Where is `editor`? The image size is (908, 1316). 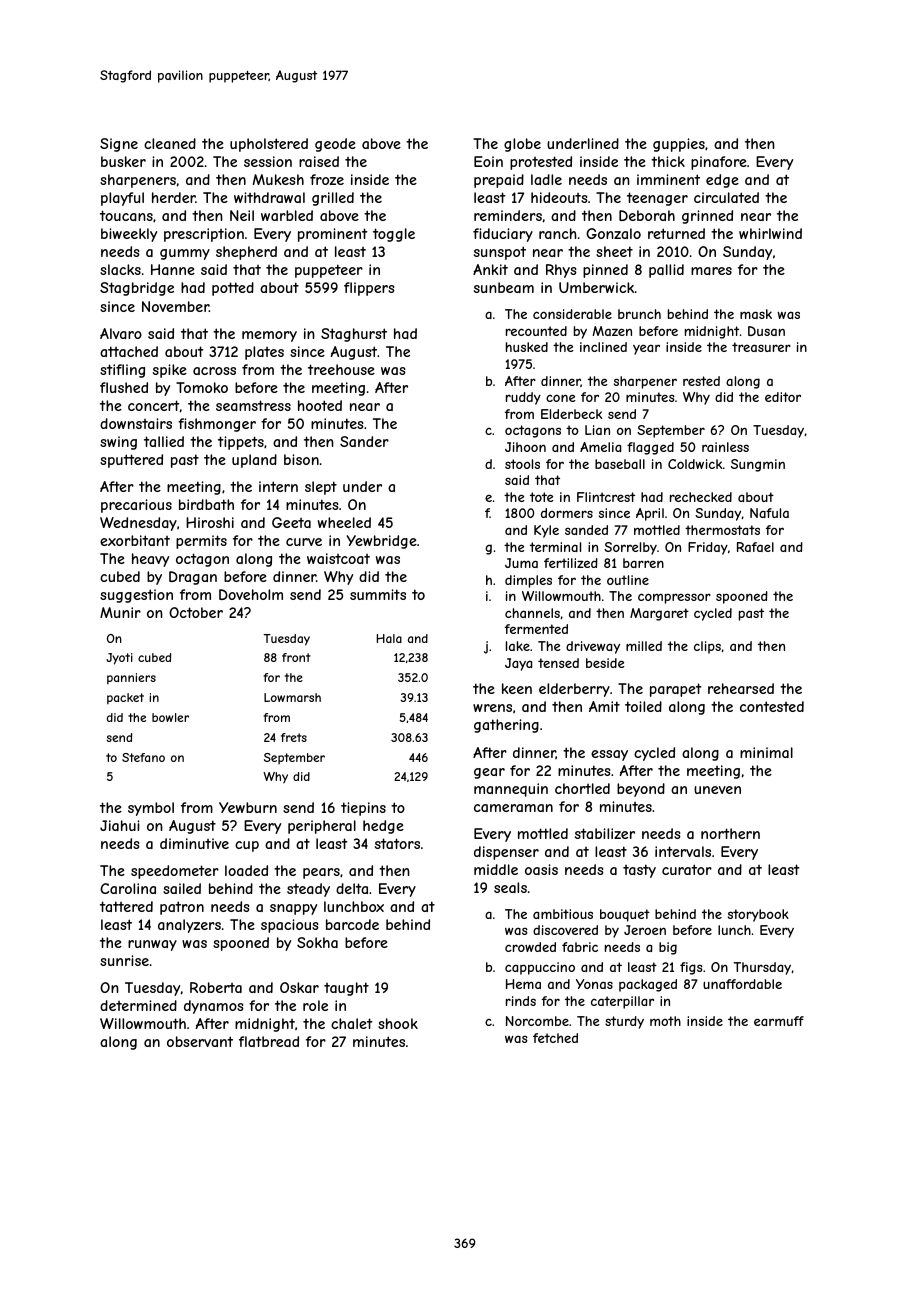 editor is located at coordinates (783, 397).
